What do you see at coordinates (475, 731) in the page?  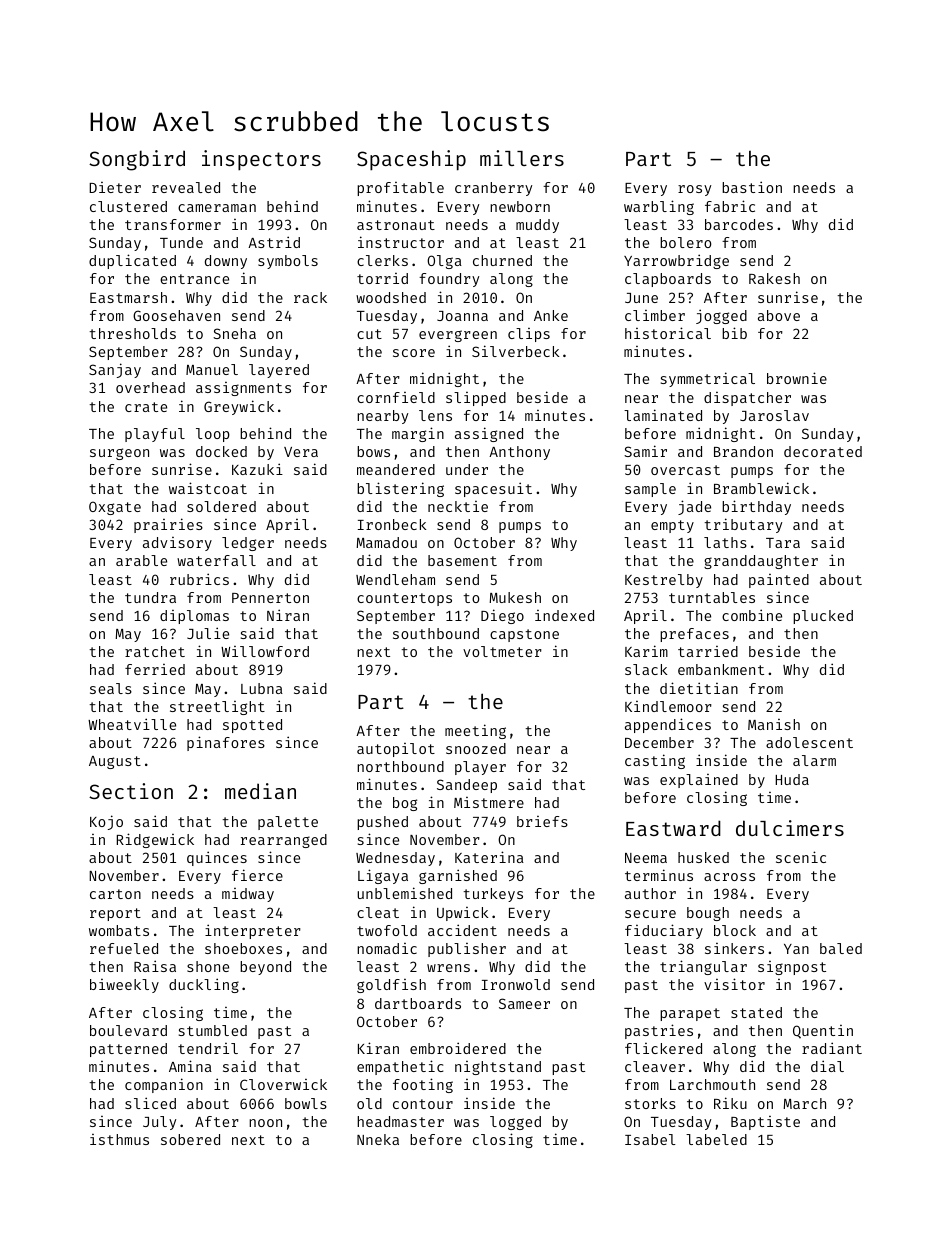 I see `meeting` at bounding box center [475, 731].
